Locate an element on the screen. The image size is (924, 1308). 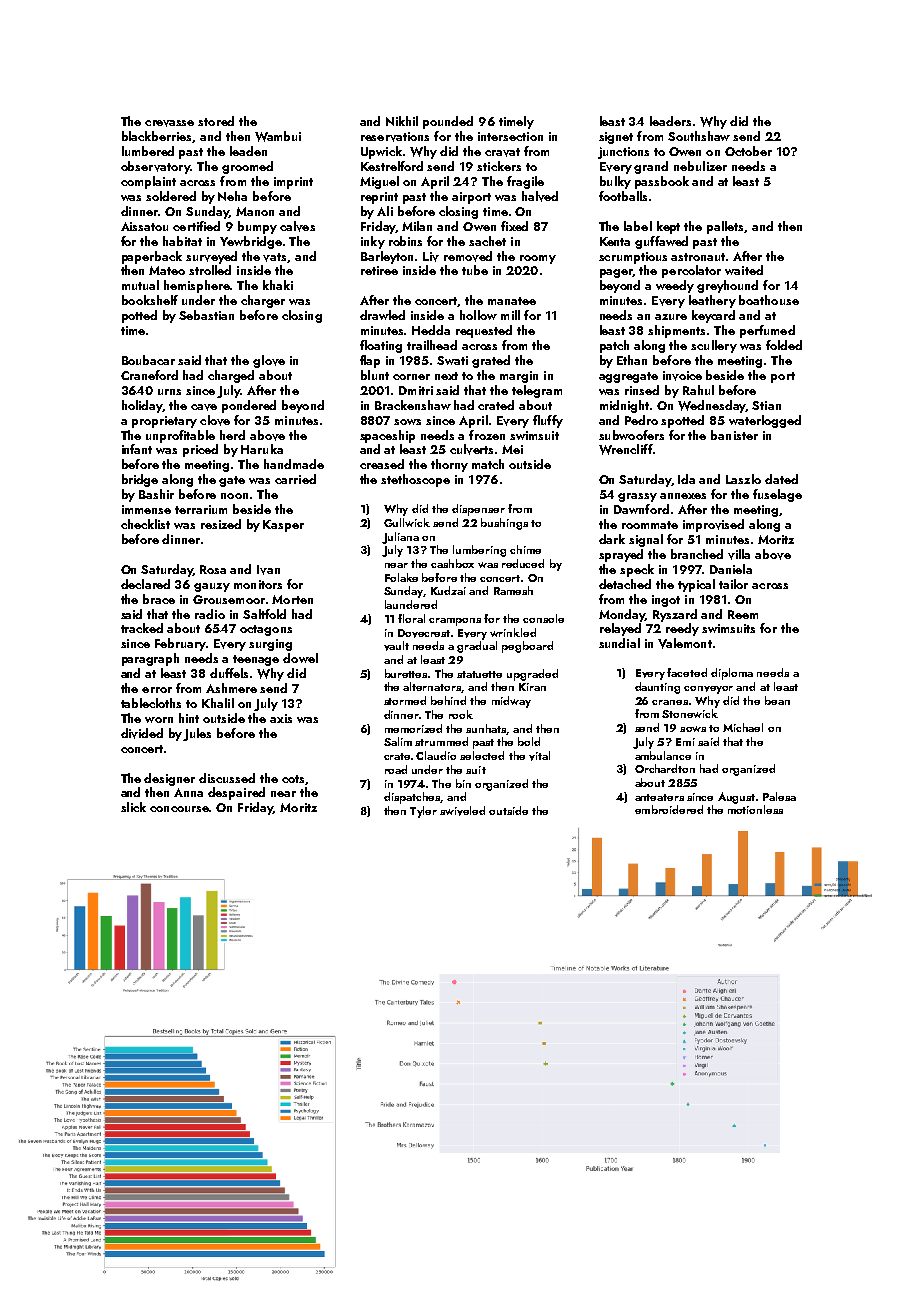
Southshaw is located at coordinates (699, 136).
